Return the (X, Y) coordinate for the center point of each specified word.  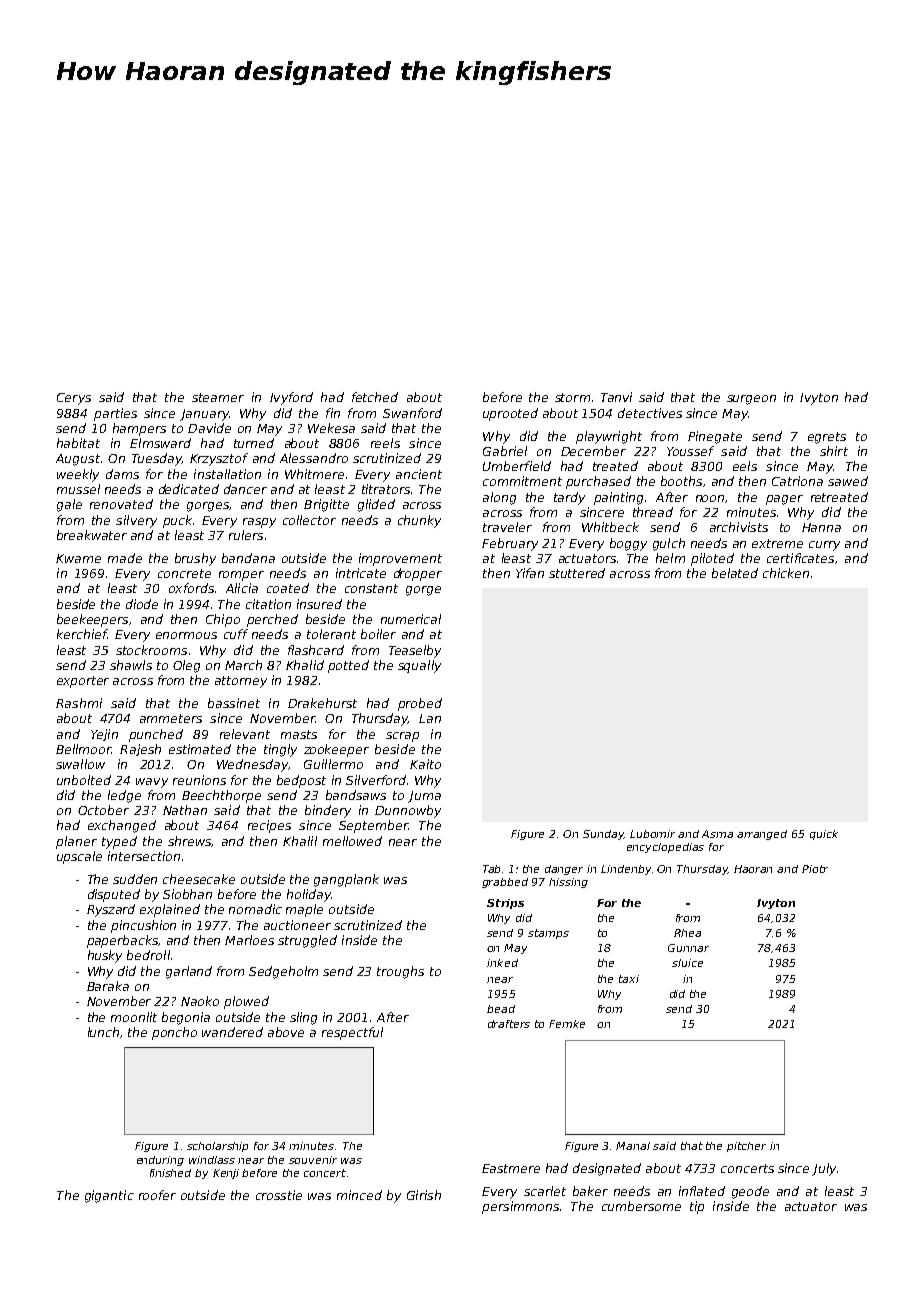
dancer (245, 489)
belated (735, 573)
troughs (400, 972)
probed (420, 704)
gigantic (109, 1196)
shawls (131, 665)
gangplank (346, 880)
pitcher (746, 1147)
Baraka (108, 986)
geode (750, 1192)
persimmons (520, 1207)
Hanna (821, 527)
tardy (569, 498)
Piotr (815, 869)
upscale (79, 857)
